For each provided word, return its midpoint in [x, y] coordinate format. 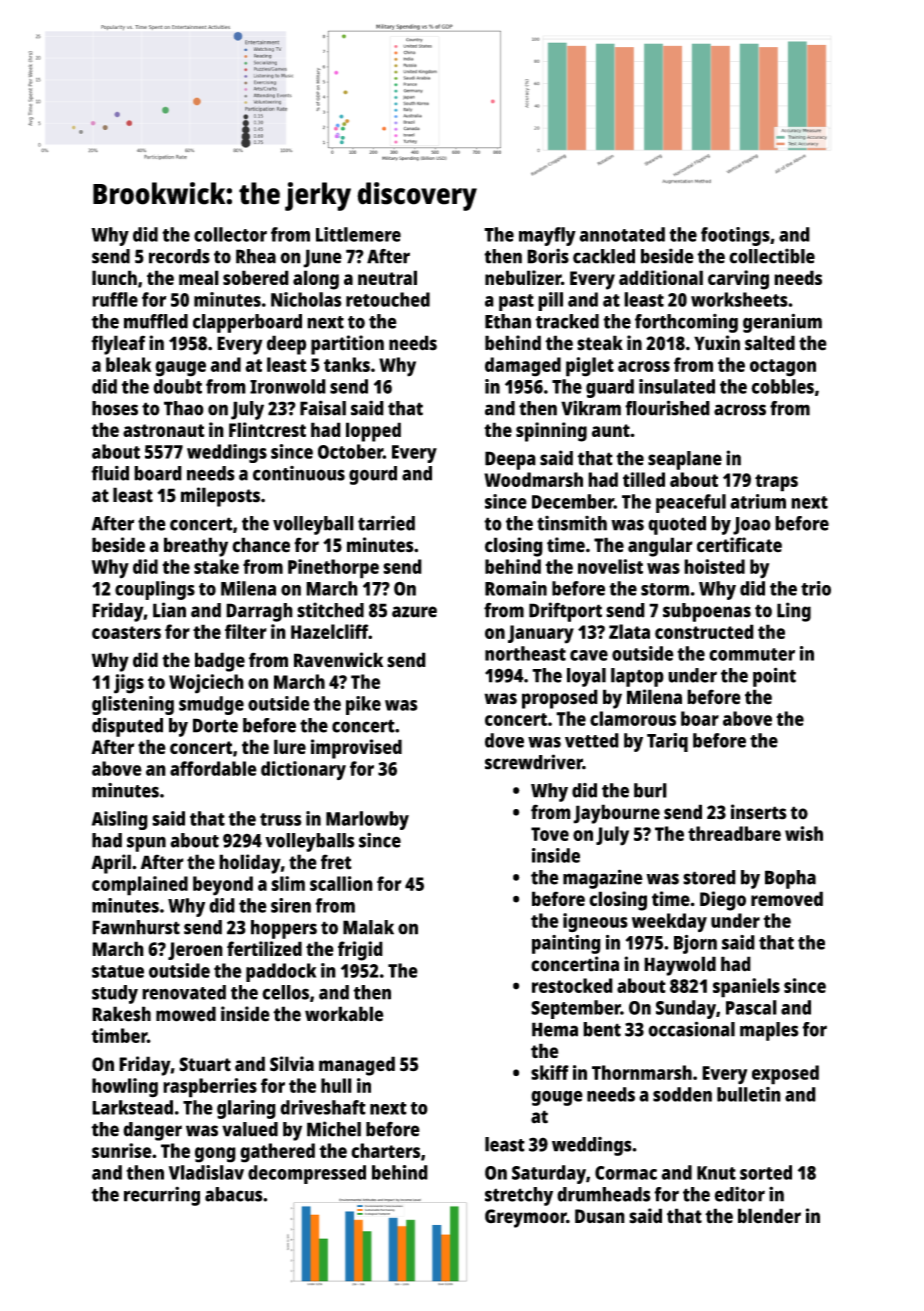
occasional [691, 1029]
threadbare [734, 833]
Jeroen [195, 951]
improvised [356, 749]
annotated [622, 234]
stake [216, 566]
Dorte [215, 725]
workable [344, 1014]
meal [199, 277]
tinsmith [572, 523]
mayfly [547, 236]
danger [152, 1131]
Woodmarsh [533, 479]
